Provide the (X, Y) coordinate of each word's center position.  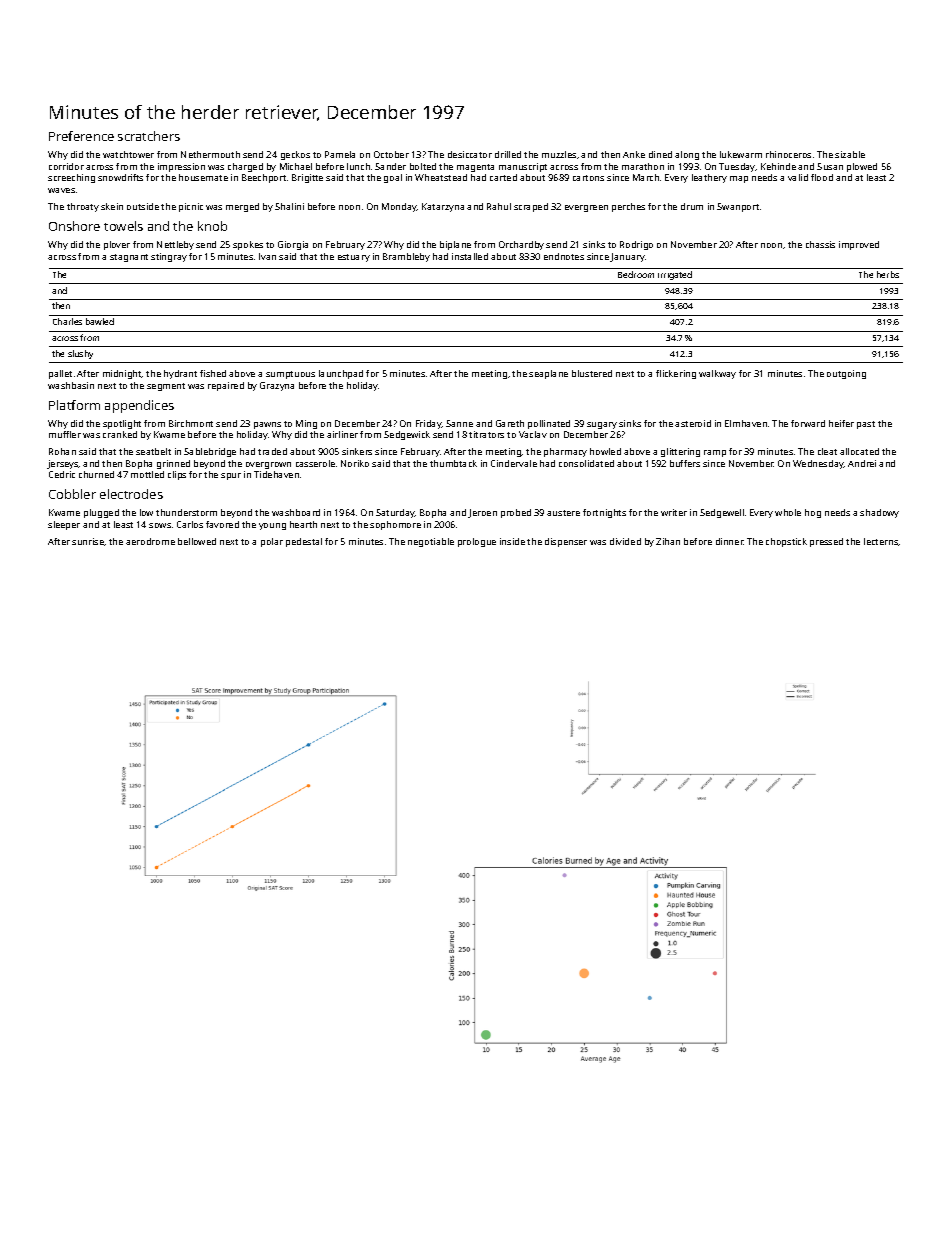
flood (822, 177)
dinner (729, 541)
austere (563, 513)
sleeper (64, 525)
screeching (71, 178)
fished (213, 373)
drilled (508, 154)
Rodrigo (636, 245)
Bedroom (636, 274)
